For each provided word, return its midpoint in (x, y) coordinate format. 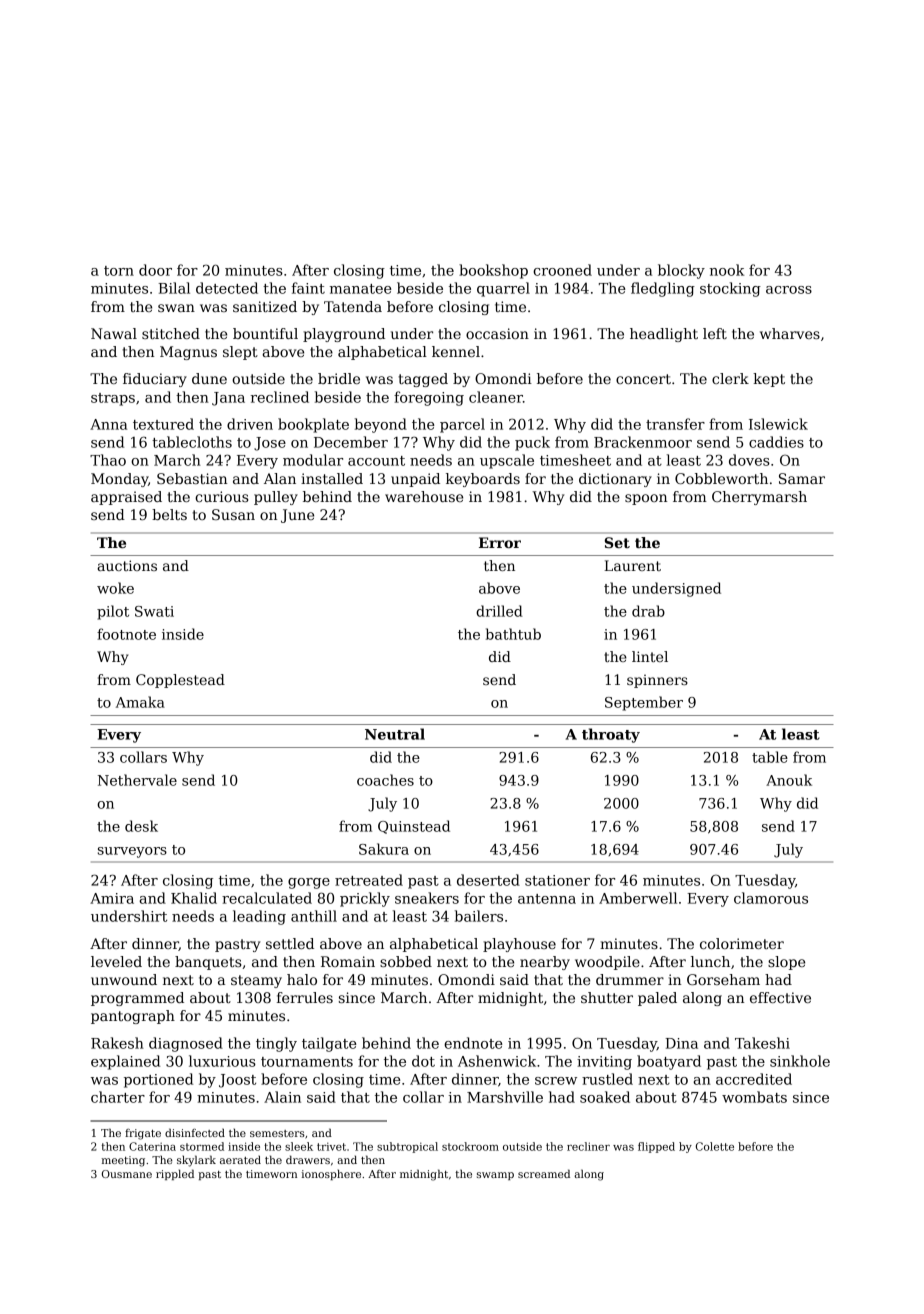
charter (118, 1097)
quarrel (503, 289)
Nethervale (137, 780)
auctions (127, 565)
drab (648, 611)
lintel (650, 656)
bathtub (513, 634)
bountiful (265, 333)
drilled (499, 611)
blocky (681, 271)
